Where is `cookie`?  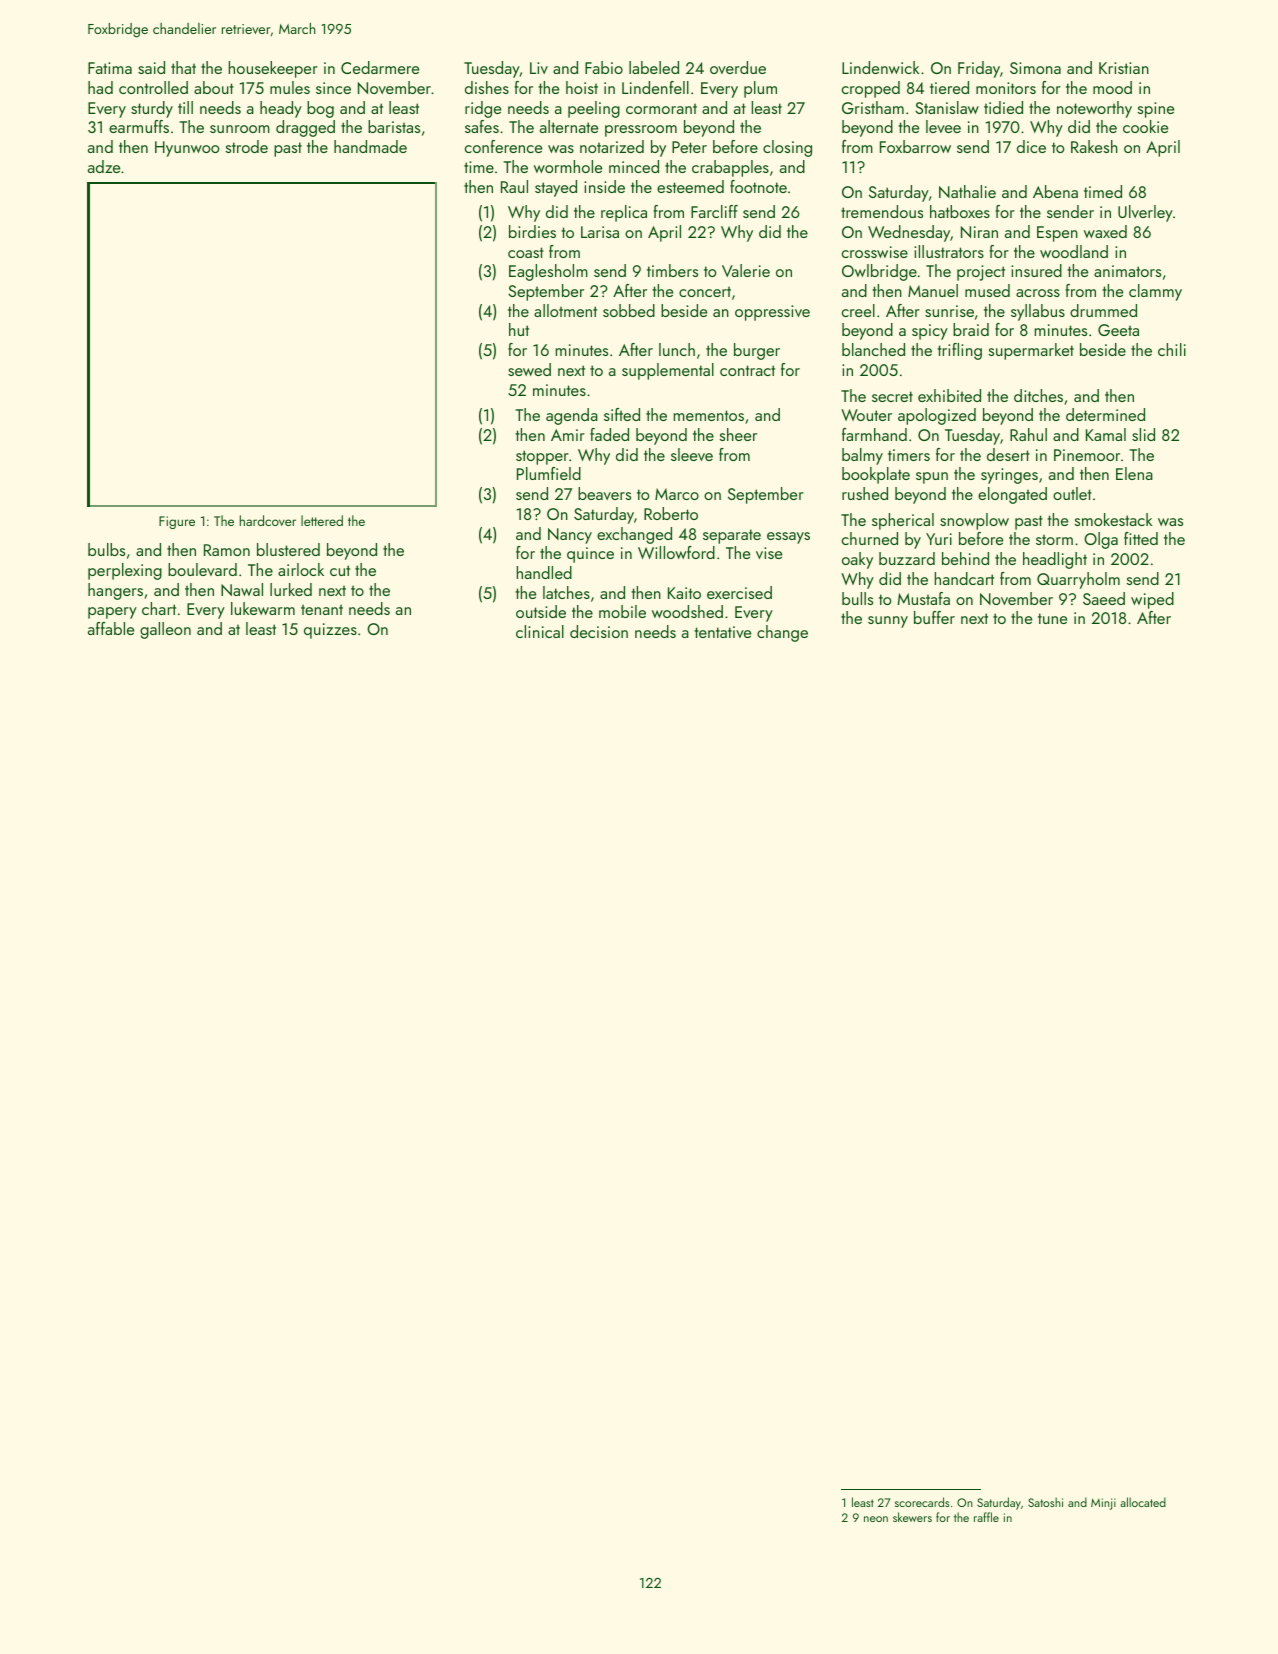 cookie is located at coordinates (1145, 126).
